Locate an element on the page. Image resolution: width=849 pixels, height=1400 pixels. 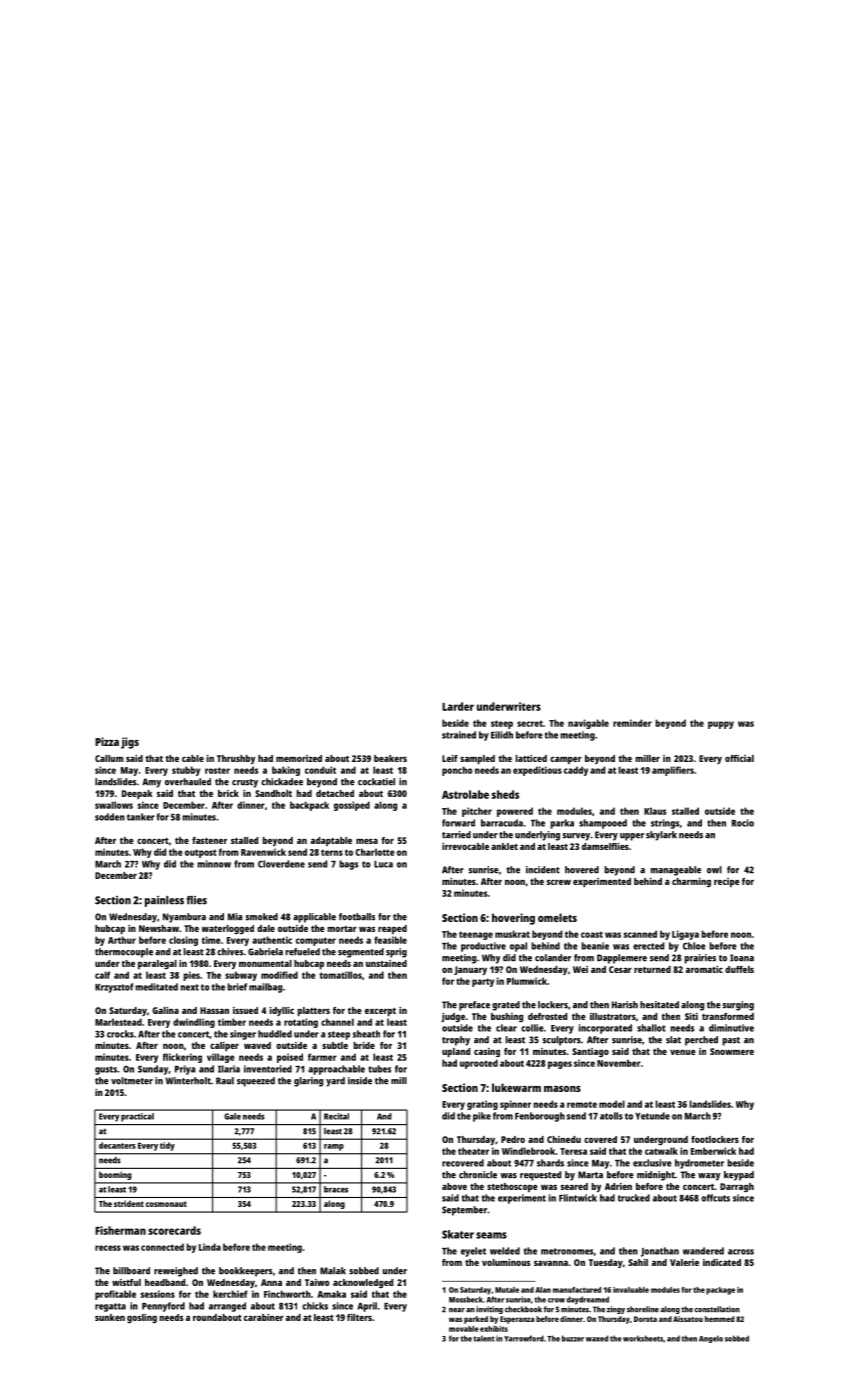
Santiago is located at coordinates (590, 1052).
